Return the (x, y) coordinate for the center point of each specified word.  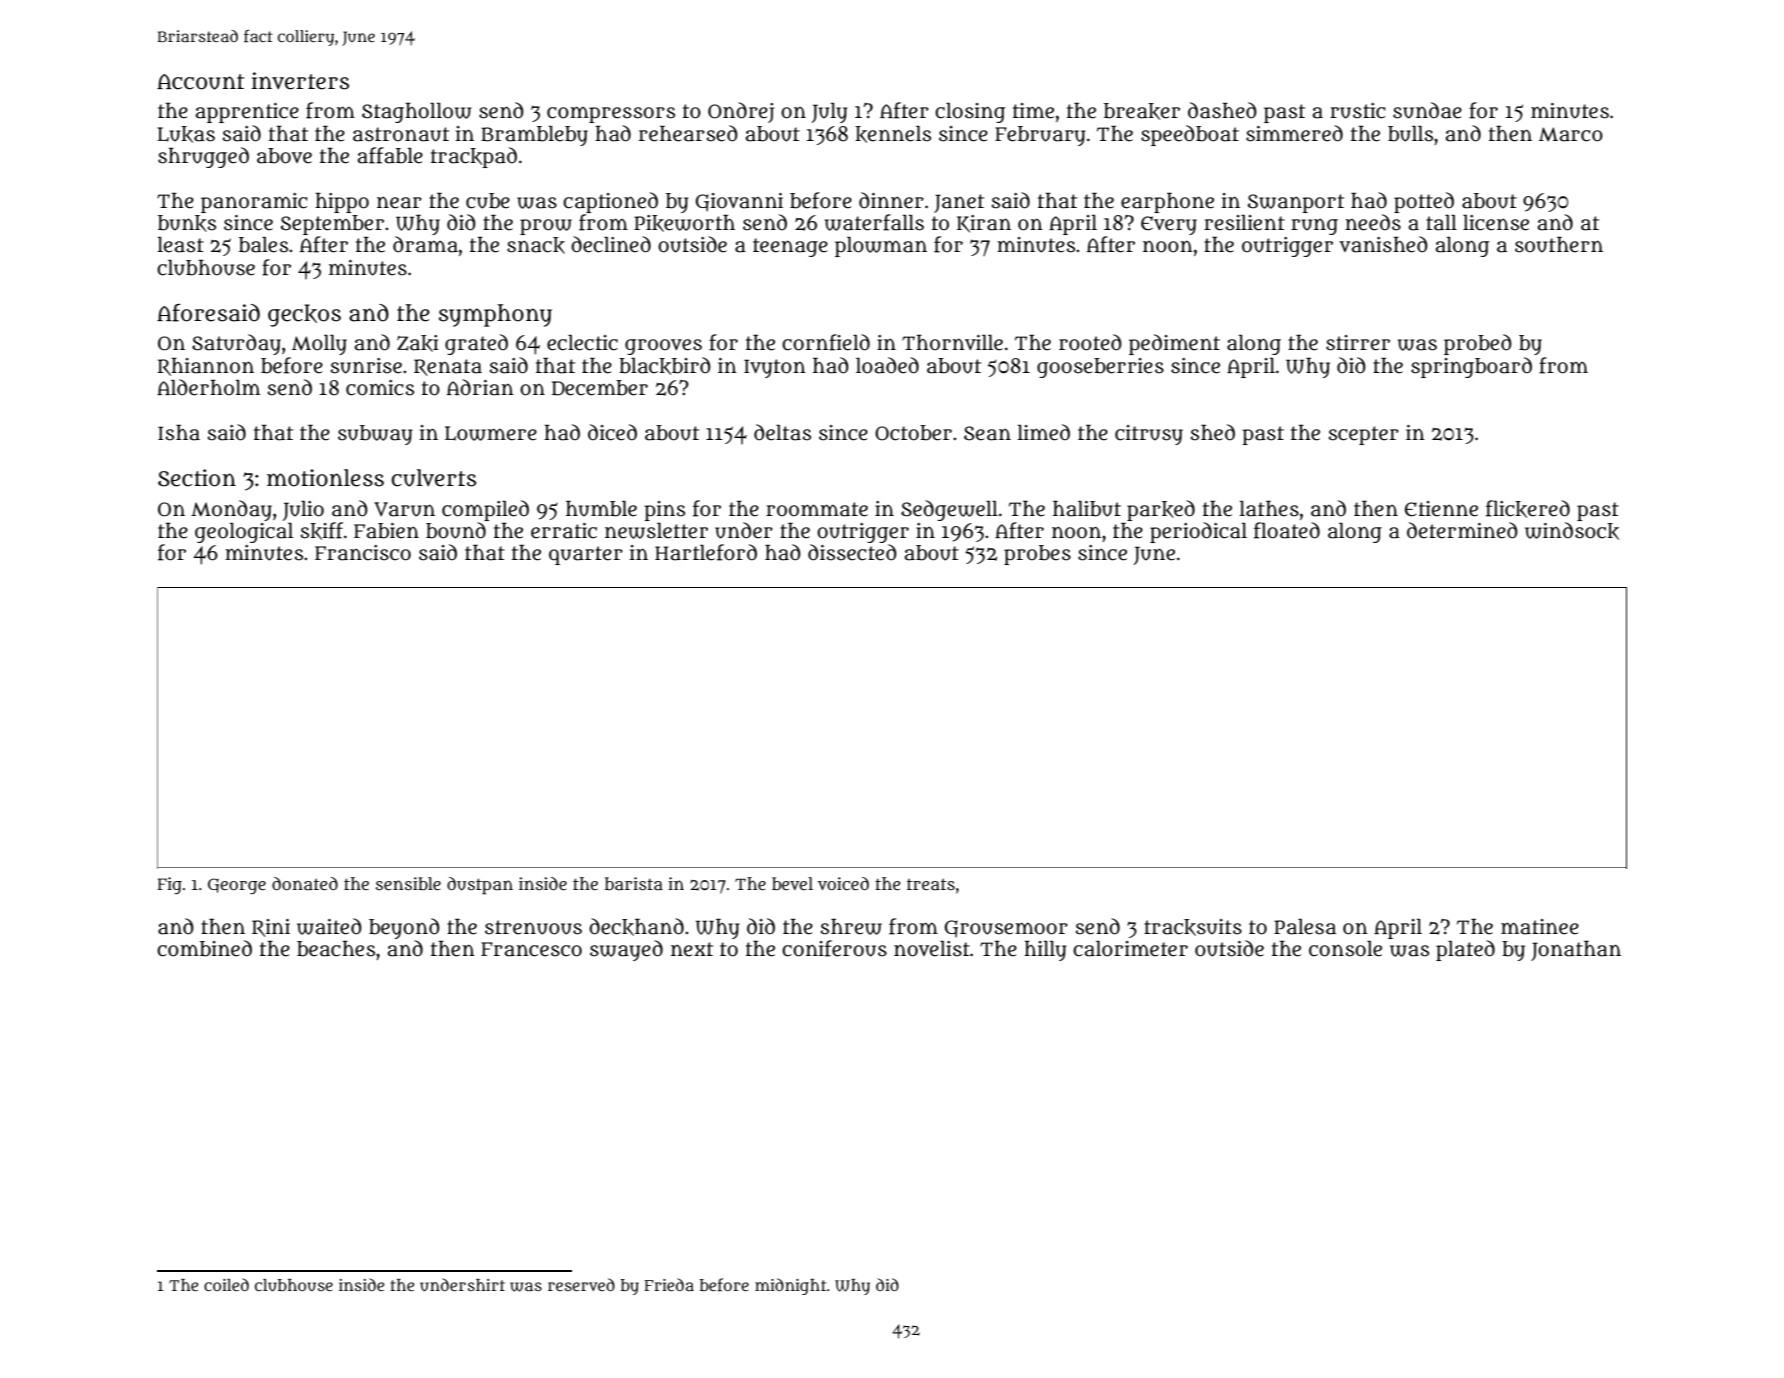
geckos (304, 315)
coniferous (834, 948)
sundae (1427, 110)
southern (1559, 245)
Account (200, 82)
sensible (408, 883)
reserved (581, 1284)
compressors (611, 114)
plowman (881, 247)
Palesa (1305, 927)
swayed (626, 950)
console (1345, 949)
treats (931, 884)
